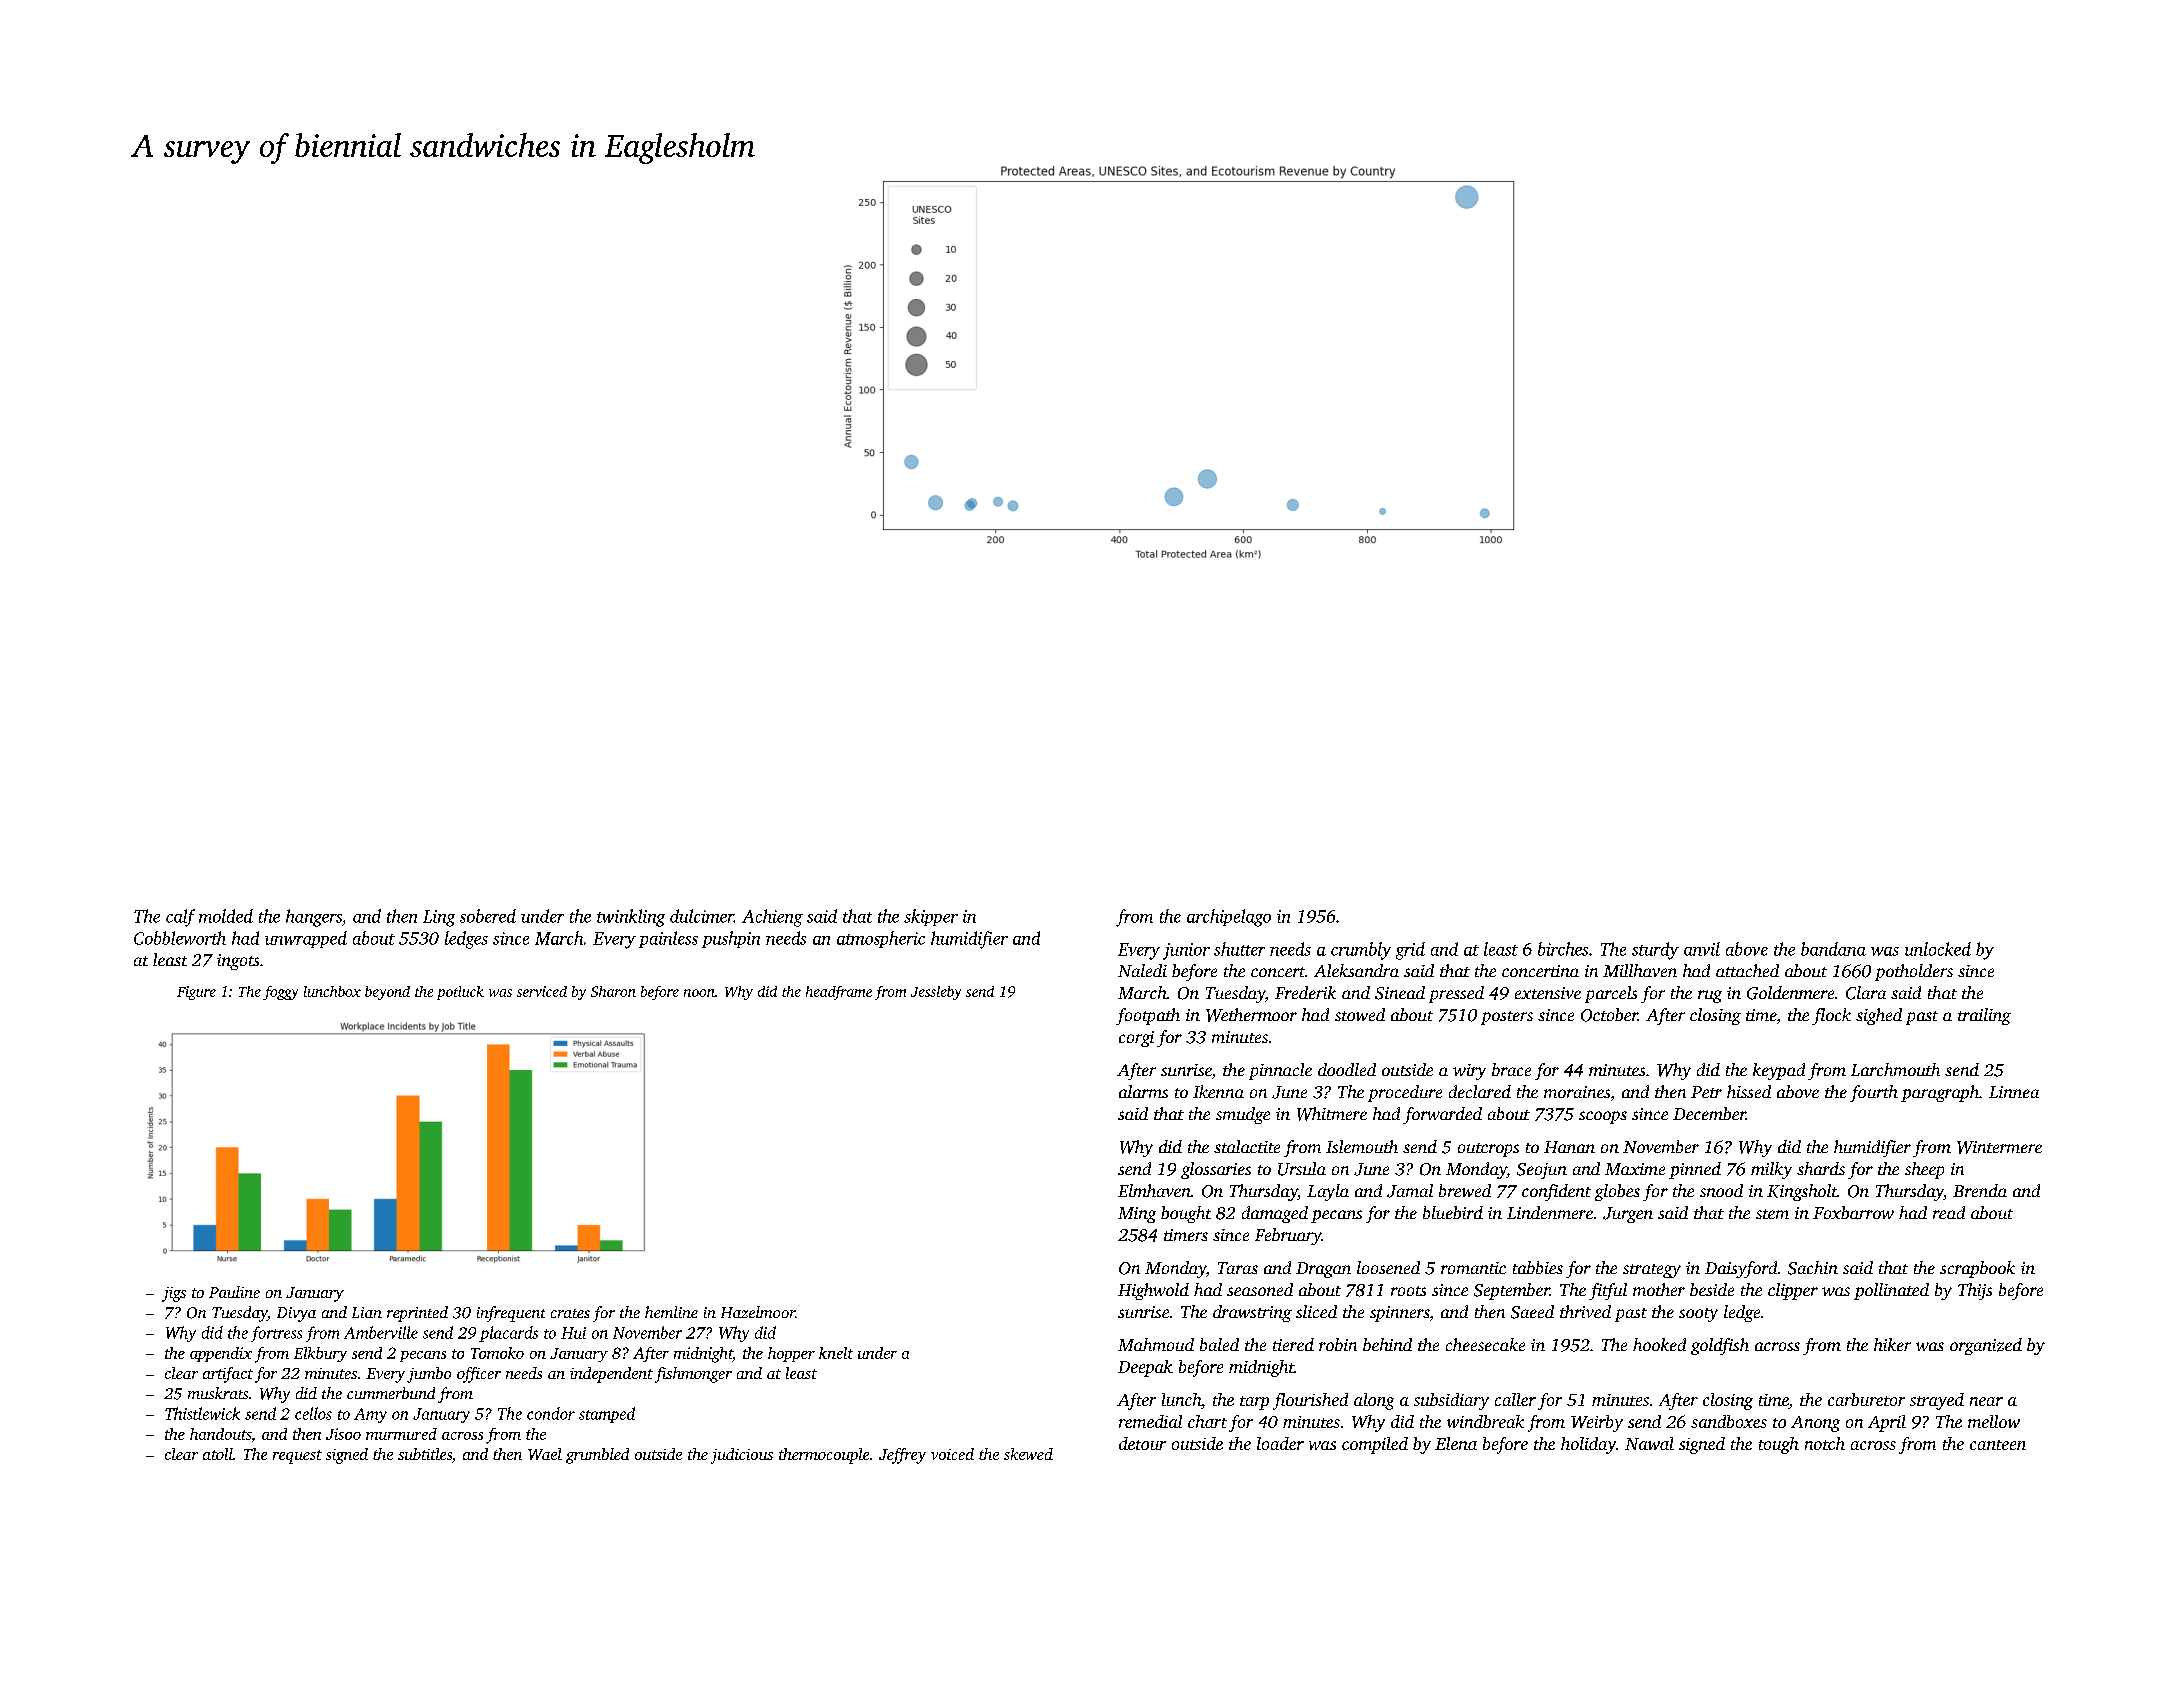 This screenshot has width=2178, height=1683. What do you see at coordinates (488, 916) in the screenshot?
I see `sobered` at bounding box center [488, 916].
